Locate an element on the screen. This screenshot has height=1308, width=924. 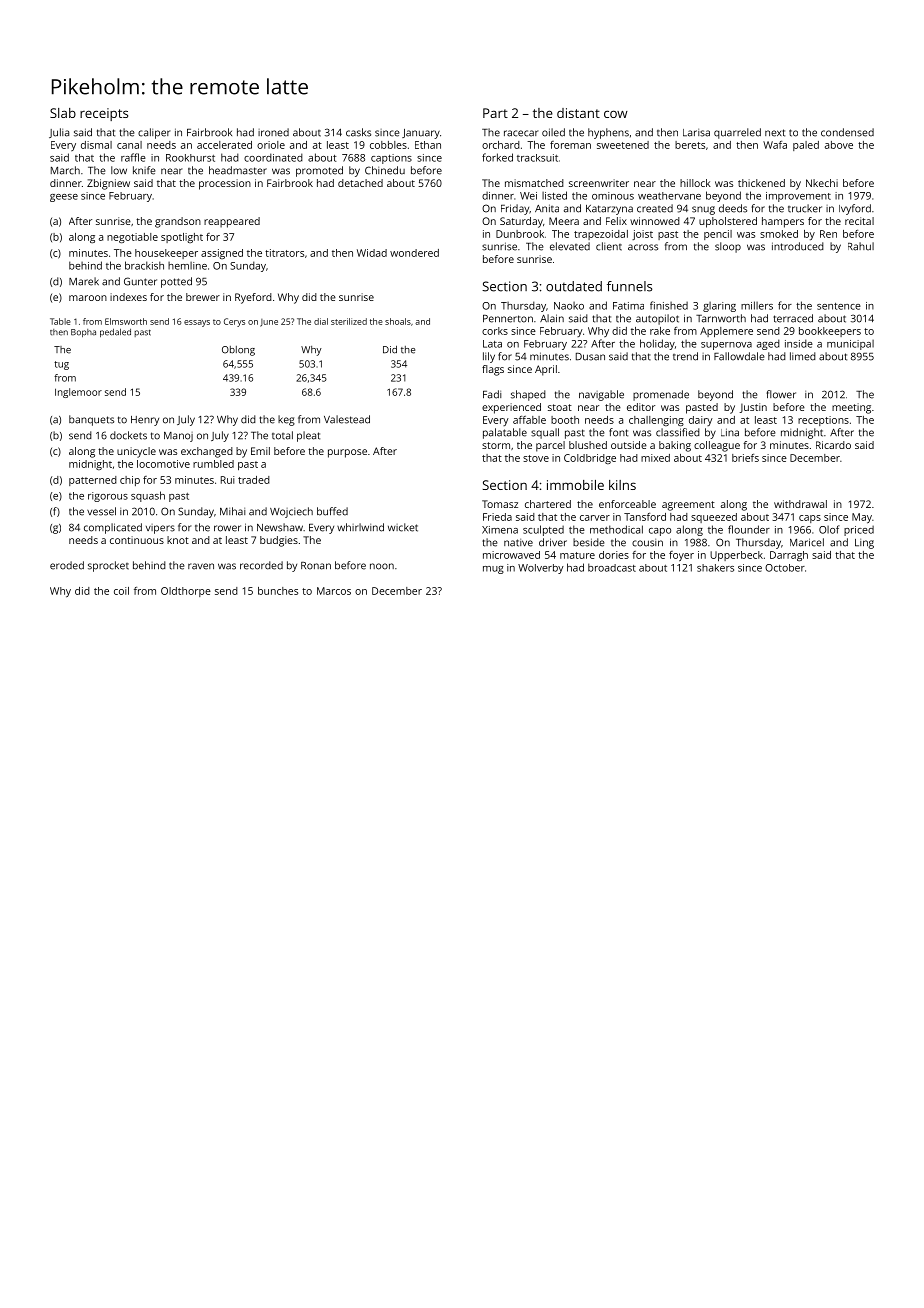
recital is located at coordinates (859, 221).
